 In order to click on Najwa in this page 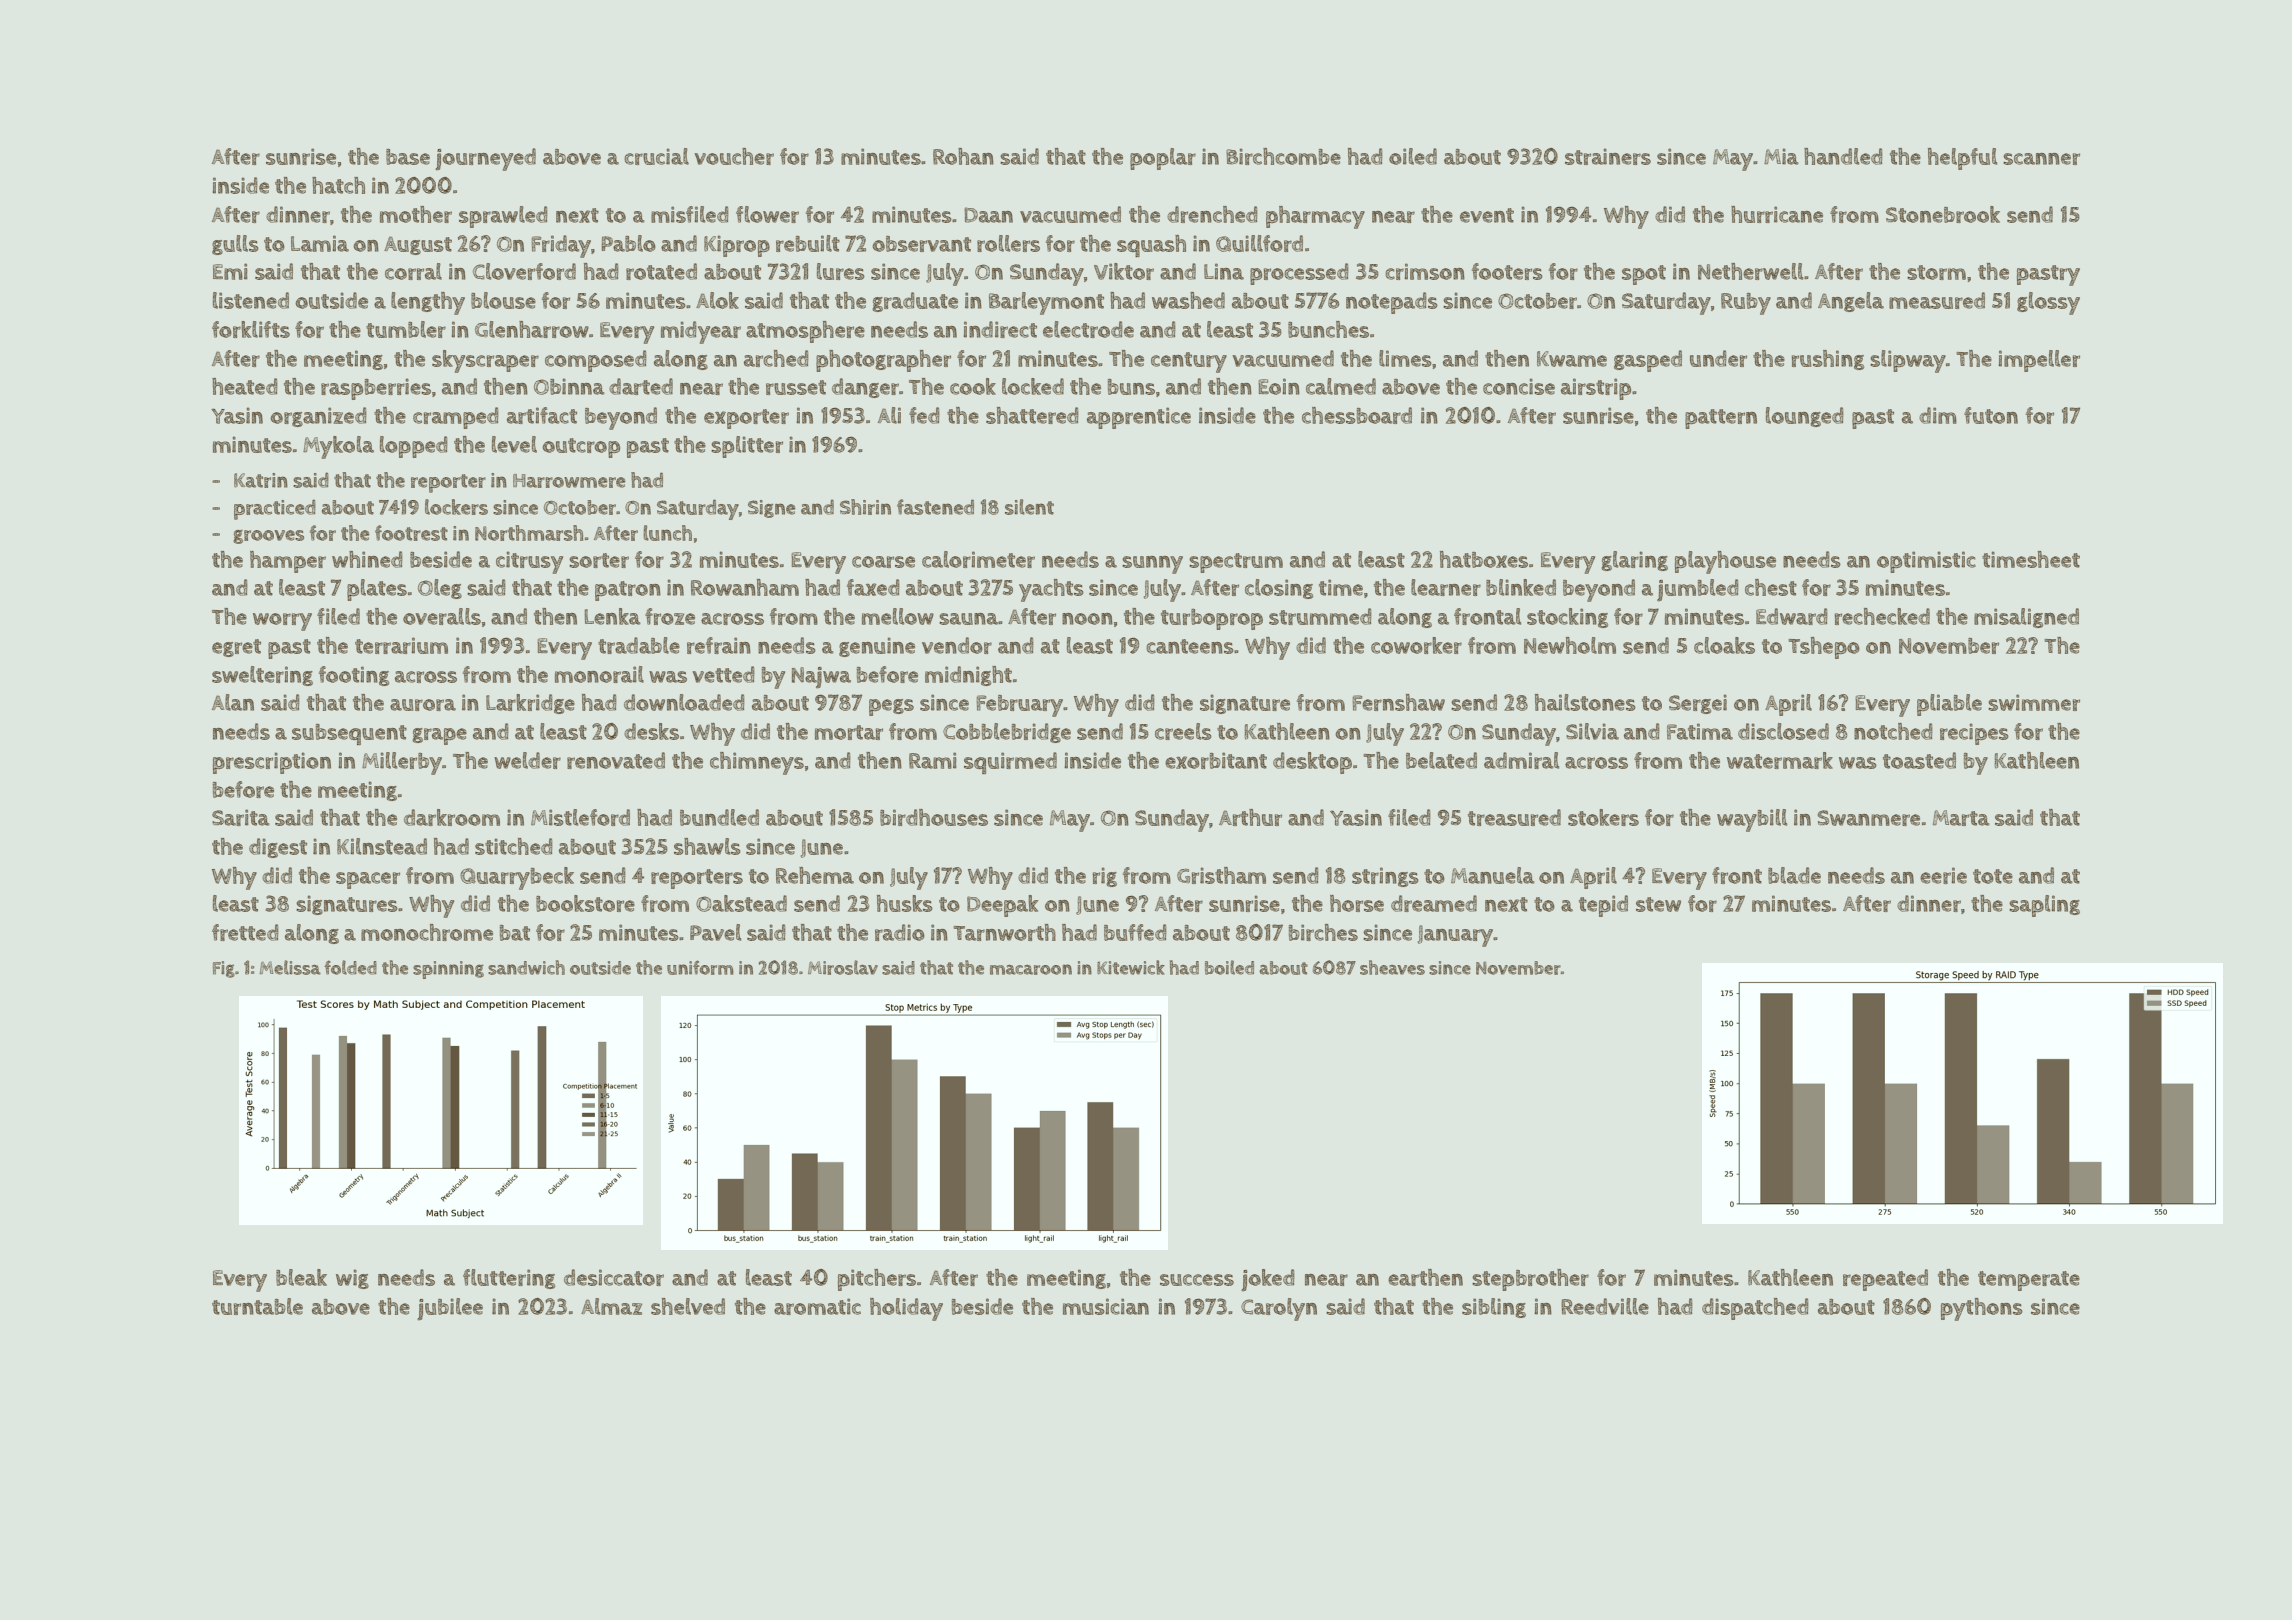, I will do `click(821, 678)`.
